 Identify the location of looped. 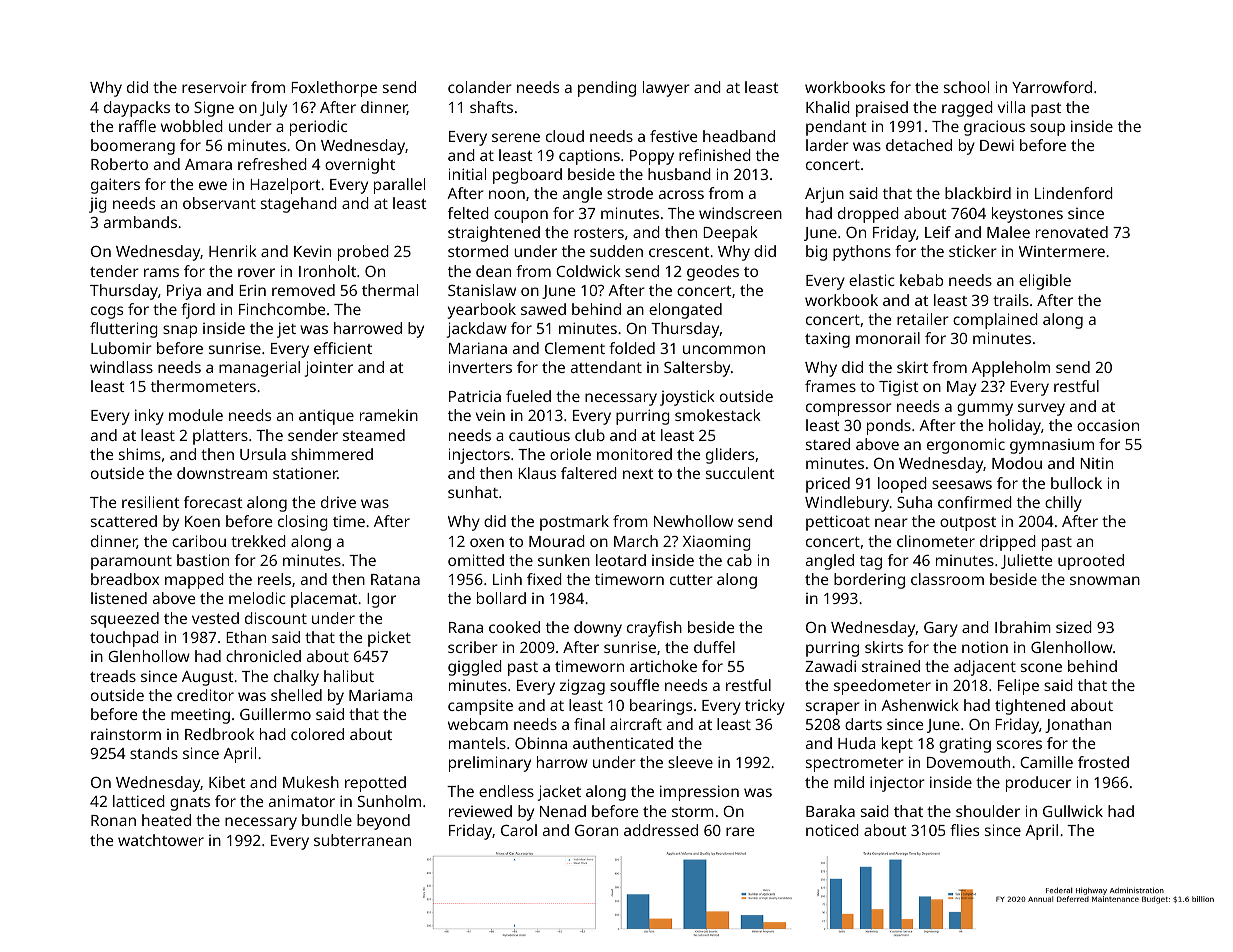
(902, 485).
